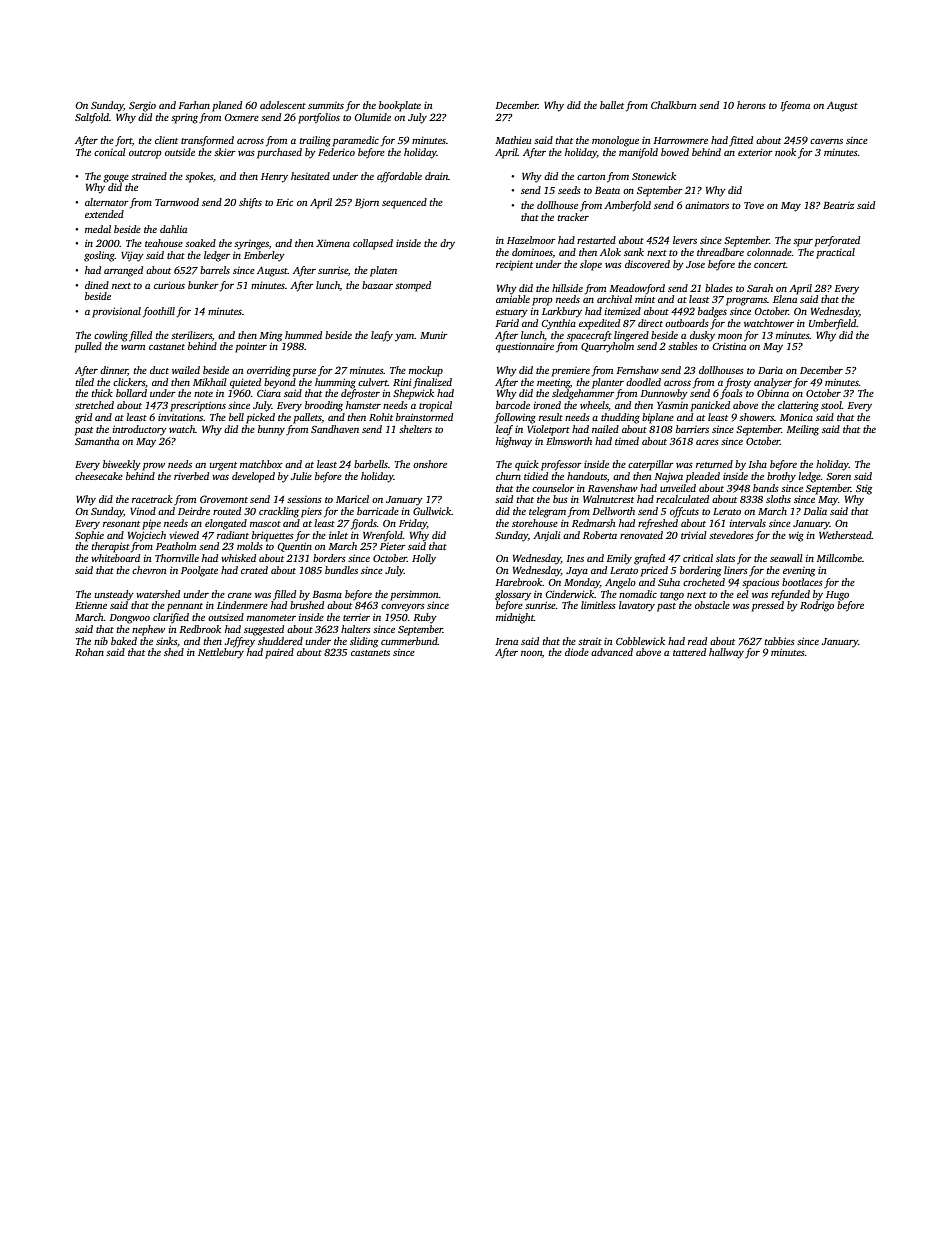  I want to click on brothy, so click(781, 477).
